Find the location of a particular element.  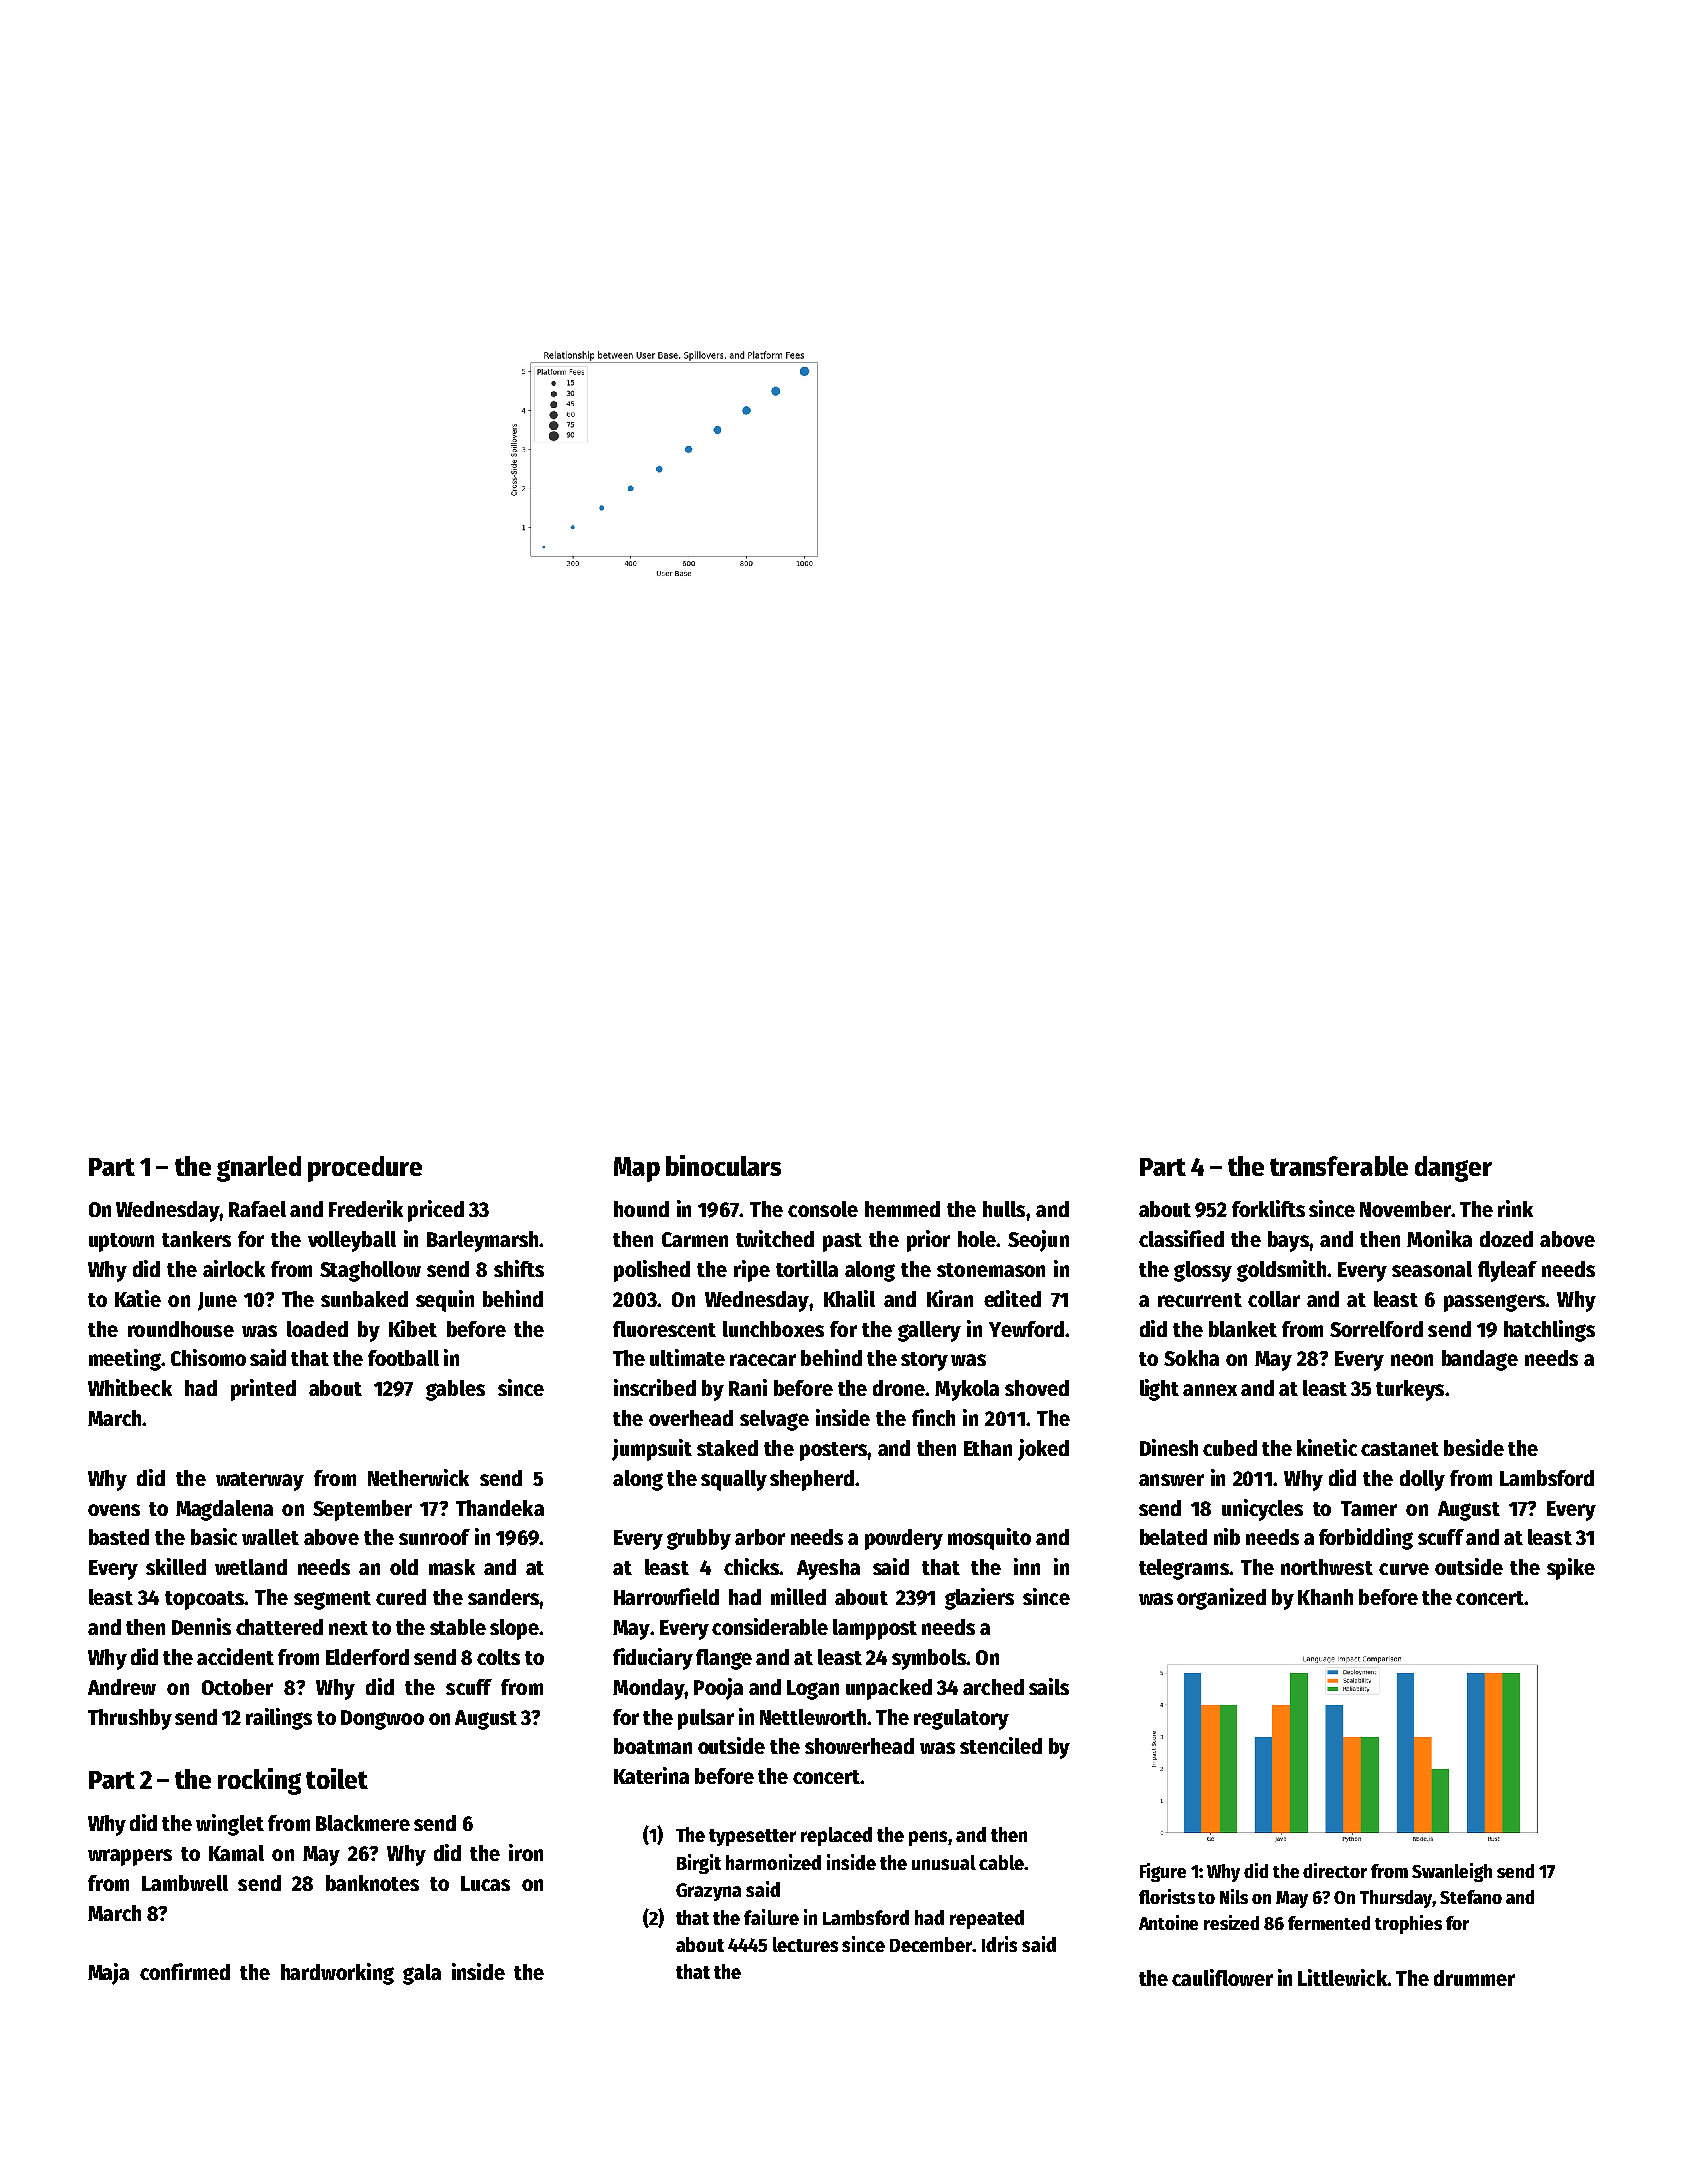

stable is located at coordinates (458, 1627).
